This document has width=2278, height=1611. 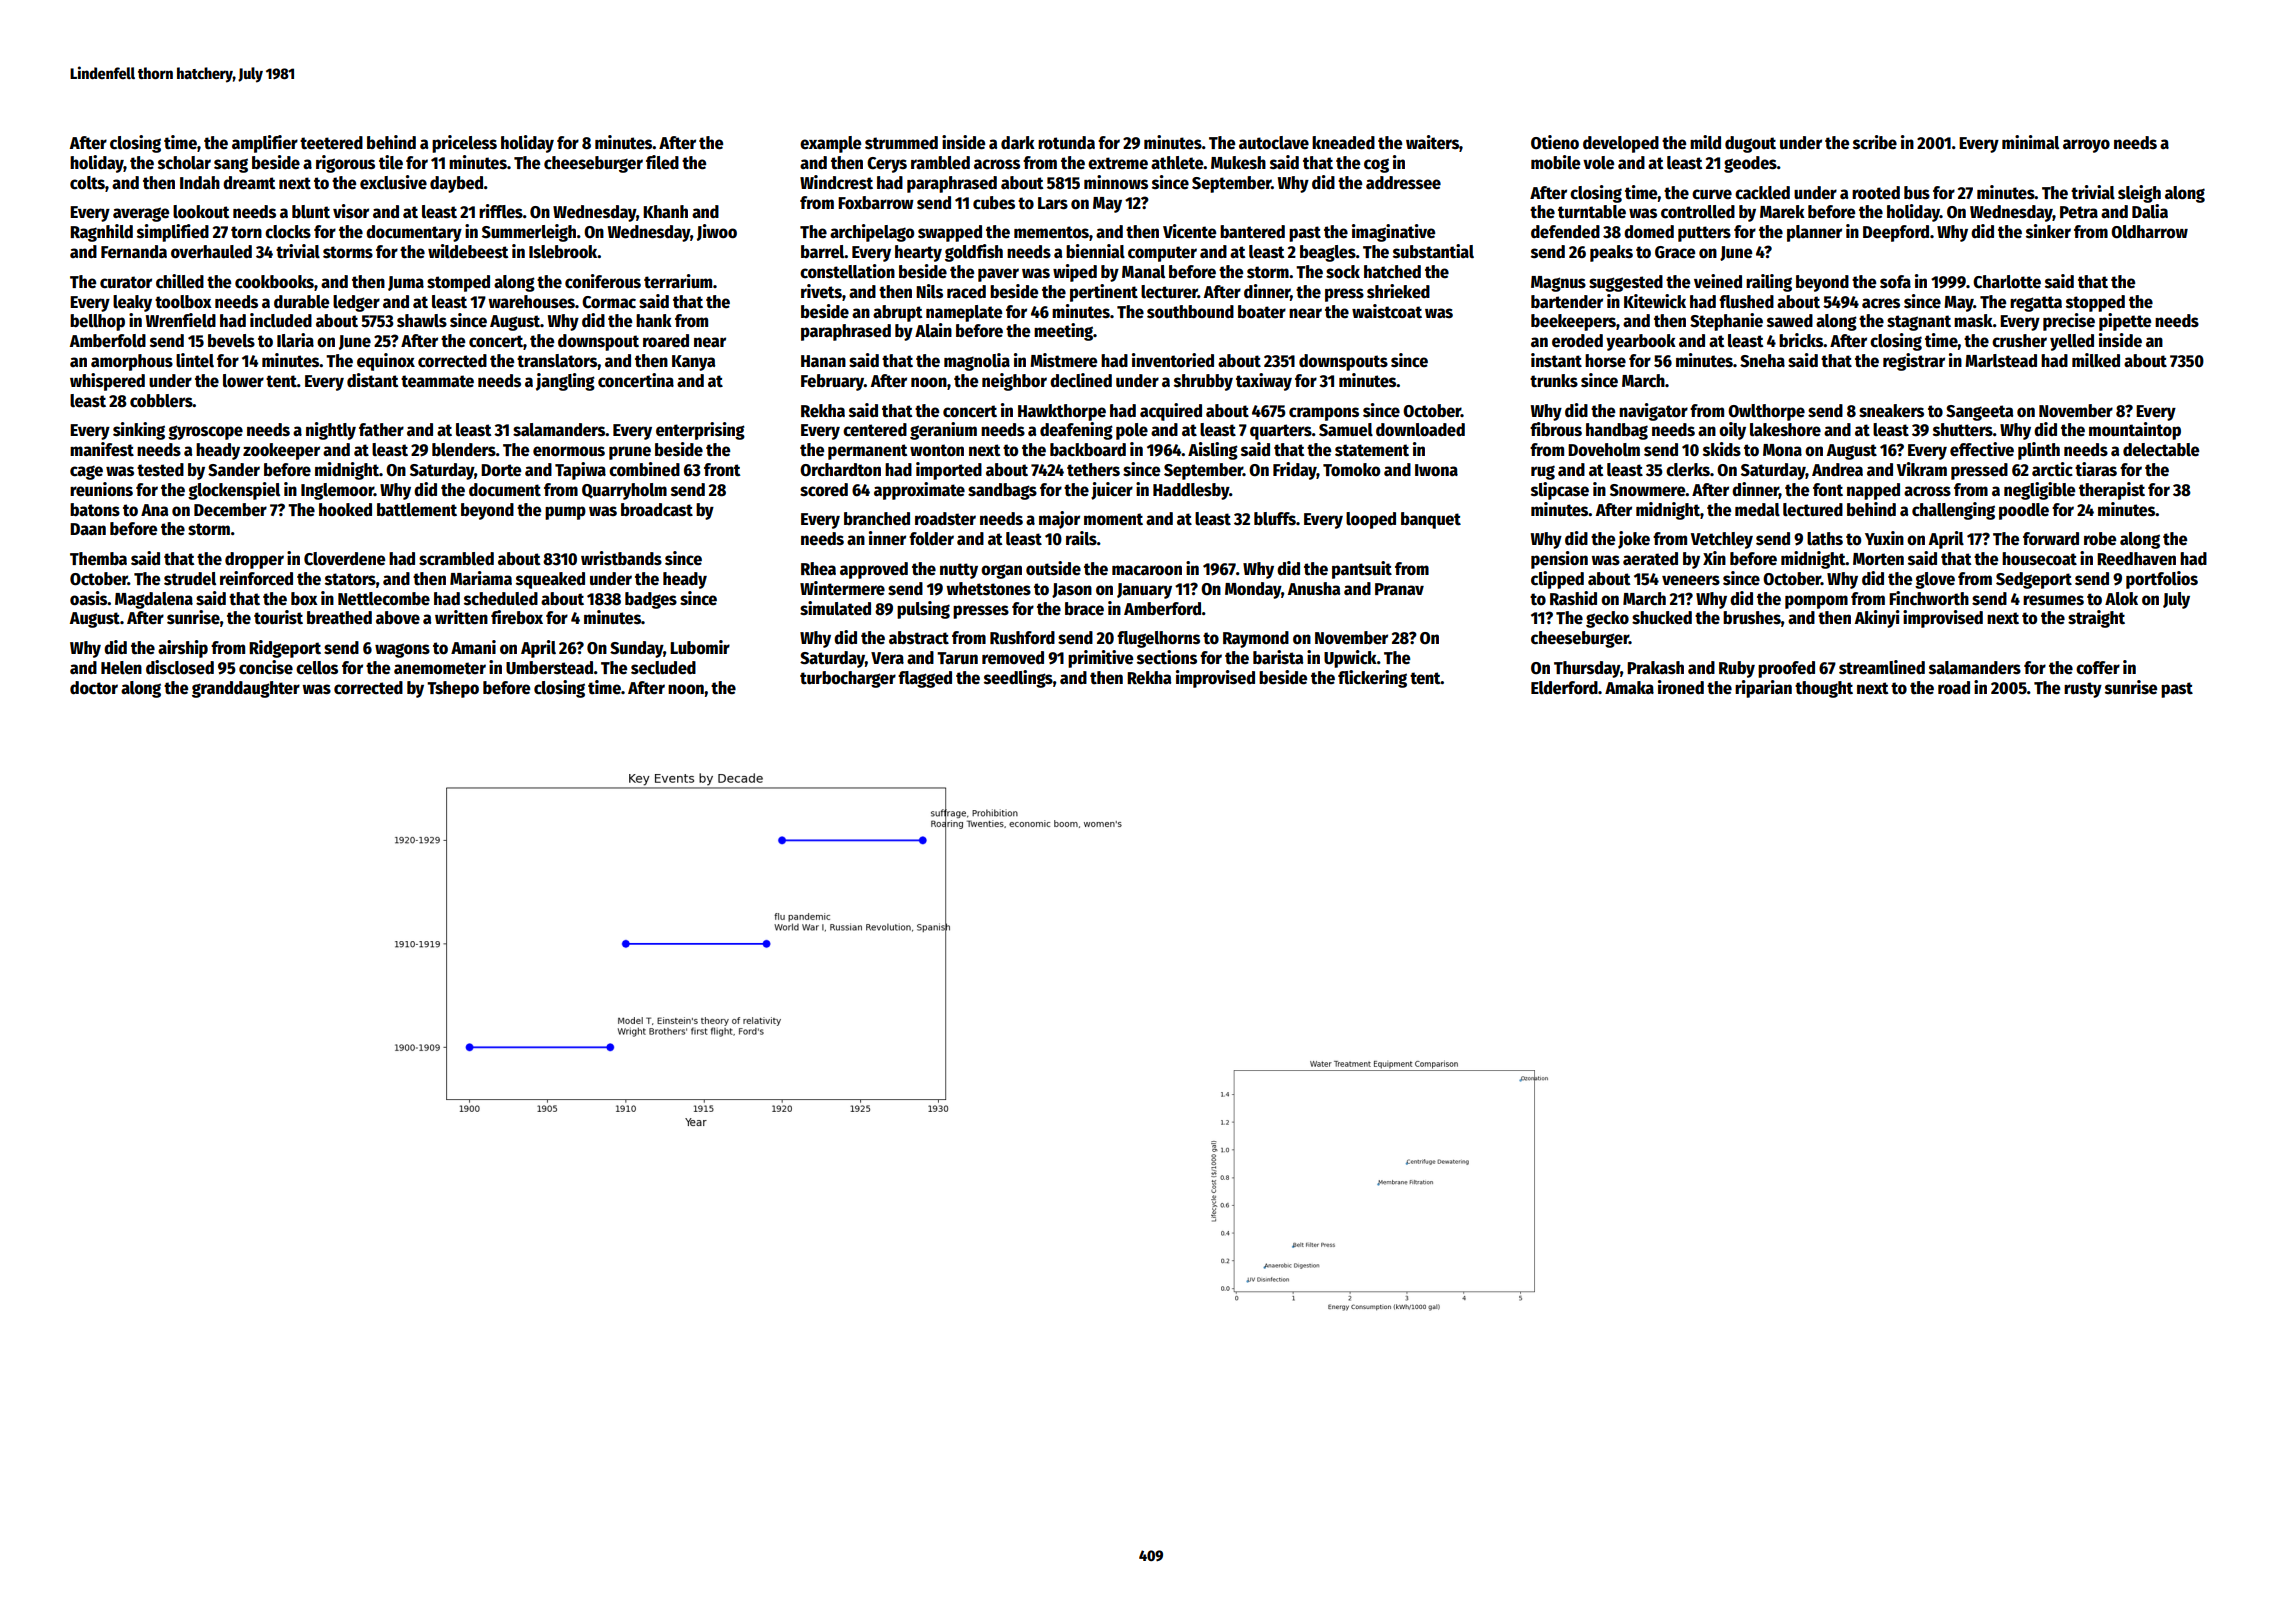 What do you see at coordinates (2150, 211) in the document?
I see `Dalia` at bounding box center [2150, 211].
